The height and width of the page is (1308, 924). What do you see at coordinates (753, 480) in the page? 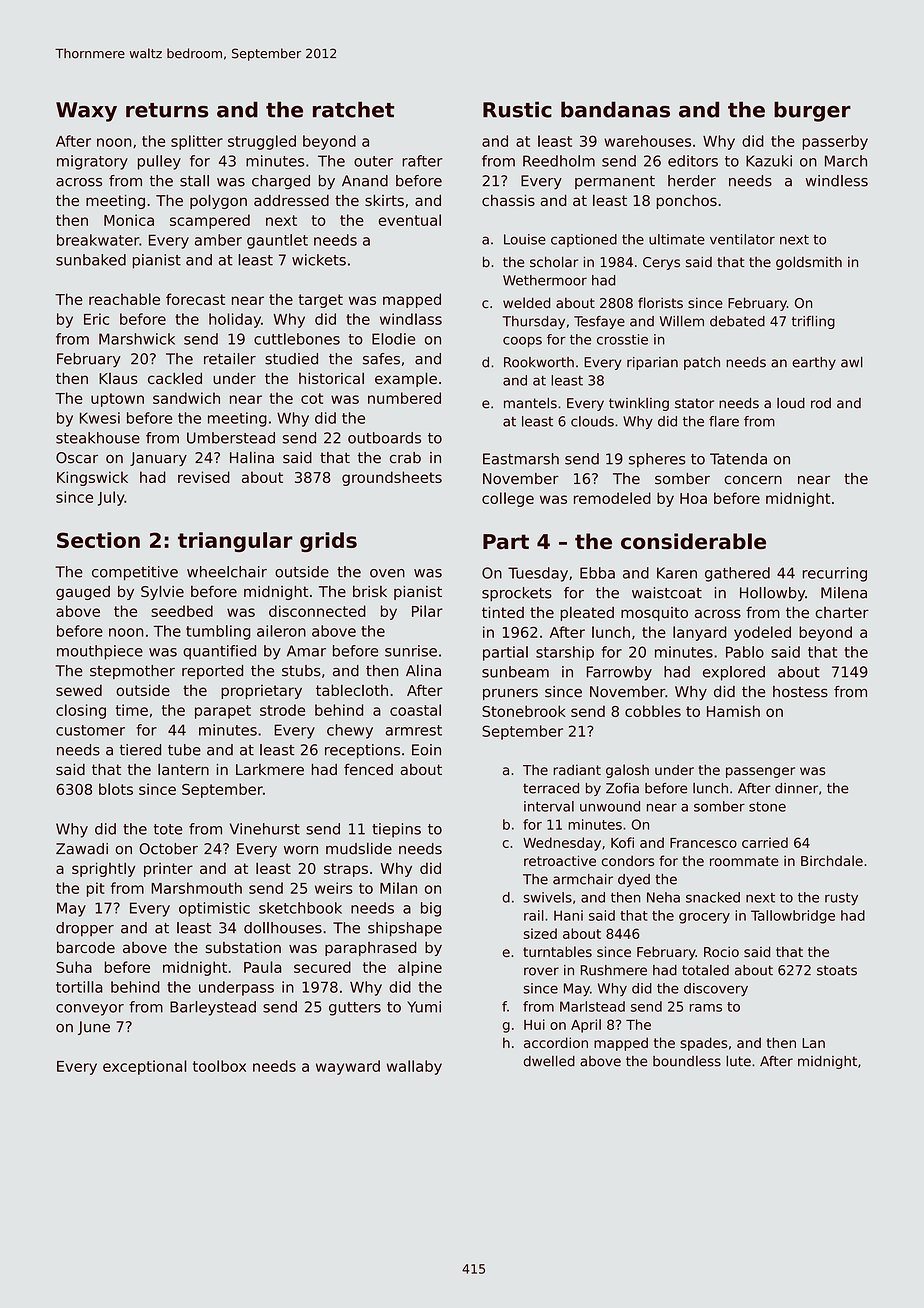
I see `concern` at bounding box center [753, 480].
